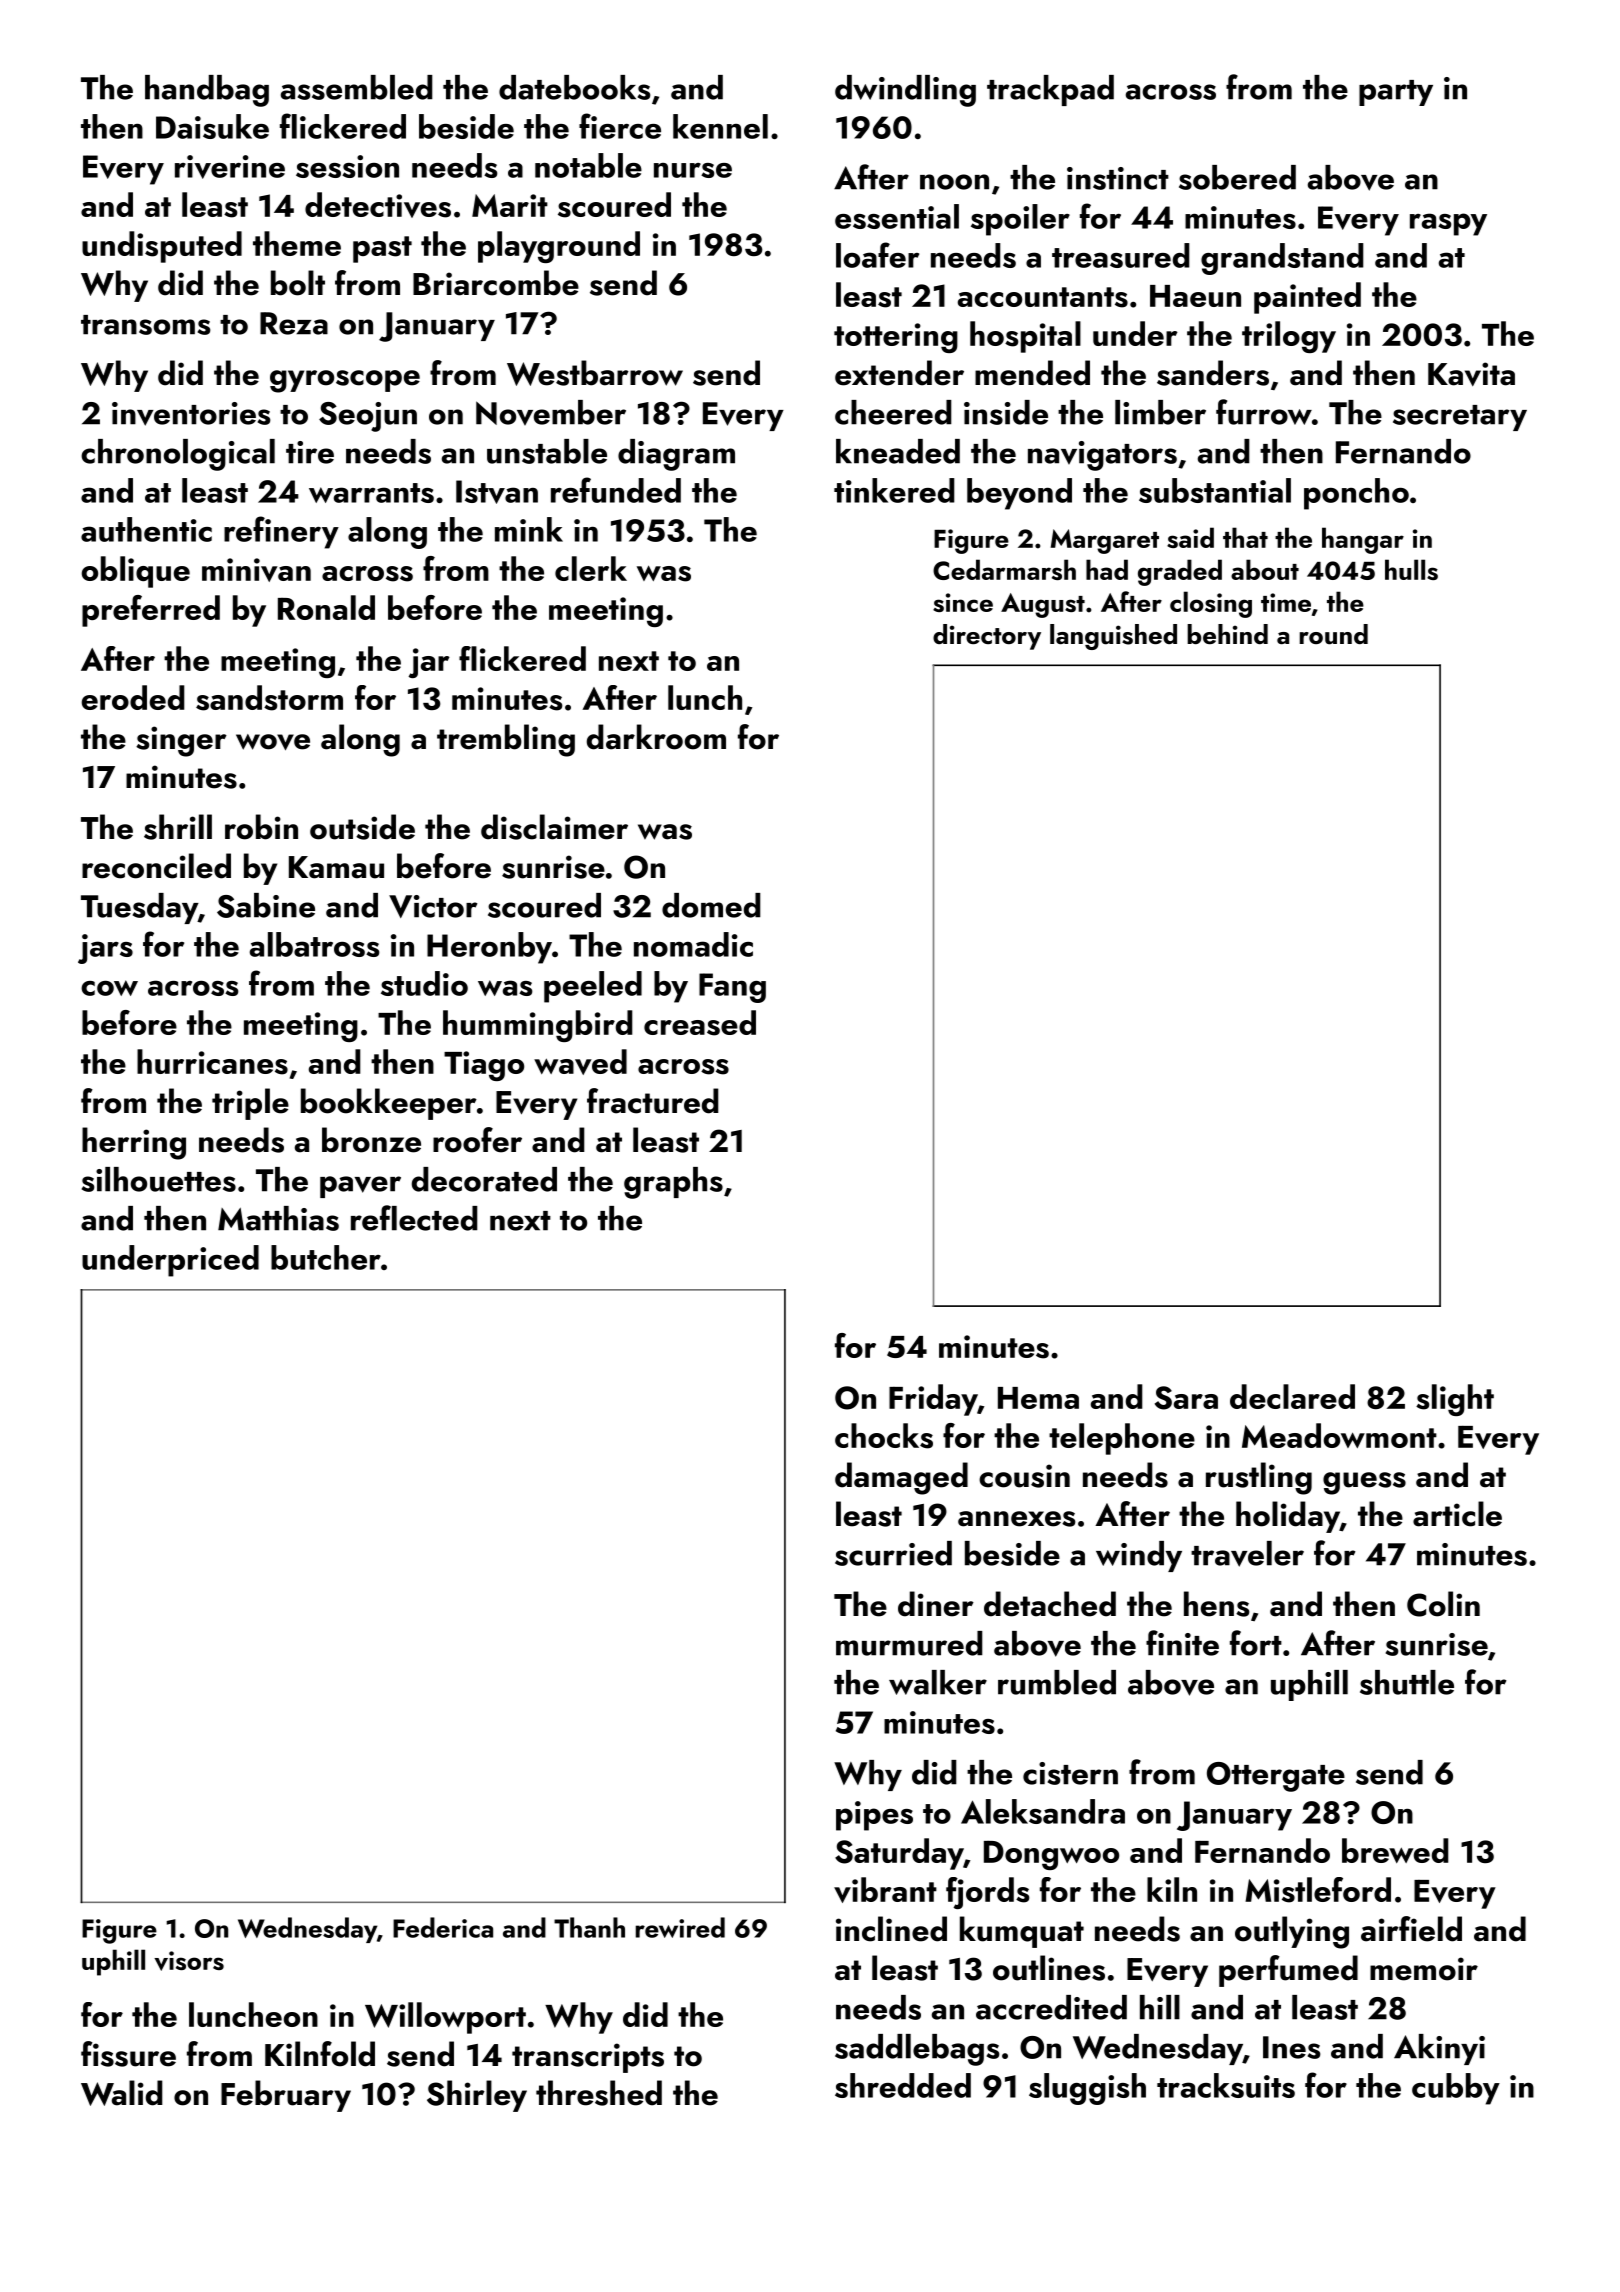 This screenshot has height=2292, width=1620. What do you see at coordinates (1455, 1400) in the screenshot?
I see `slight` at bounding box center [1455, 1400].
